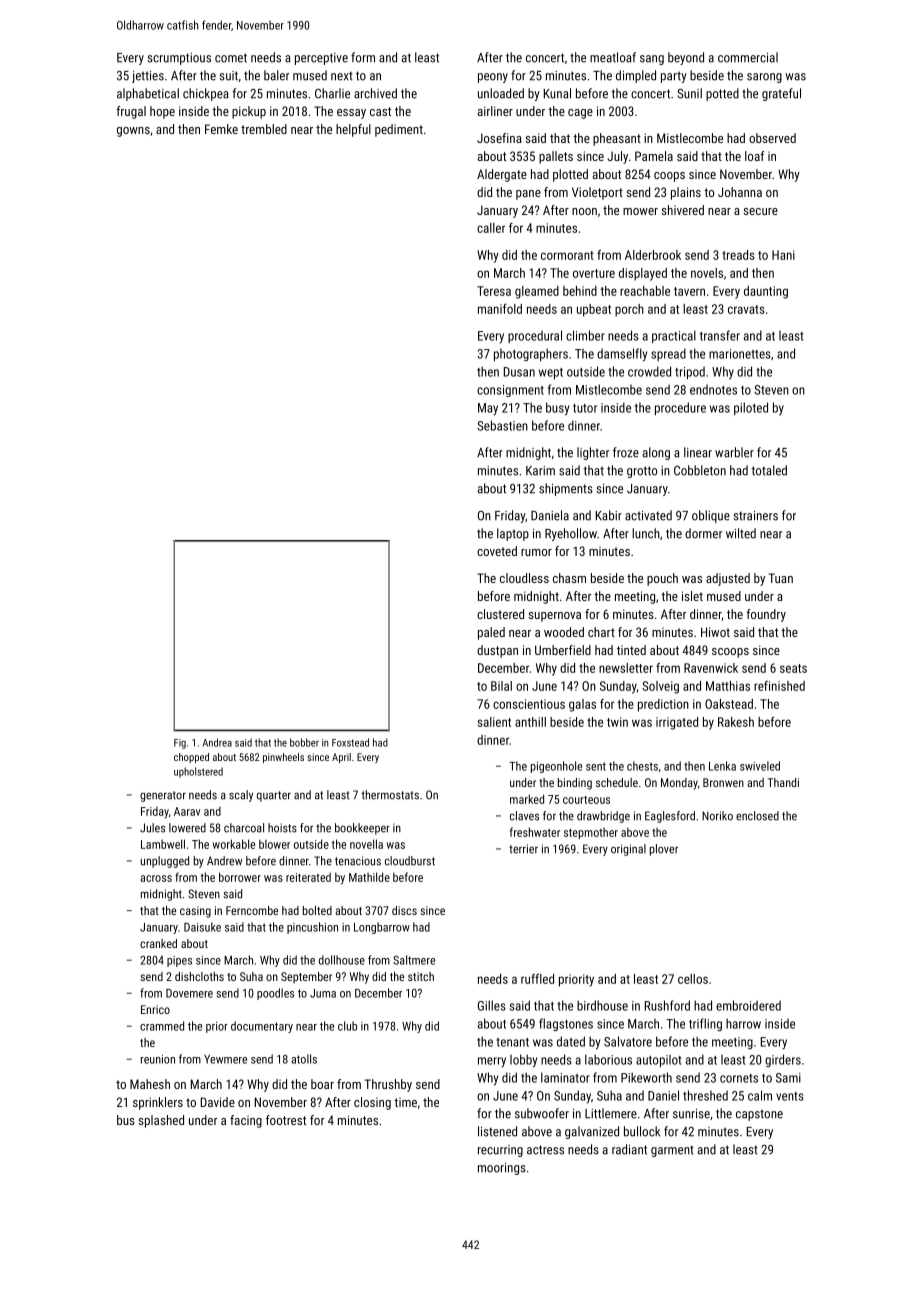 The width and height of the page is (924, 1308). What do you see at coordinates (674, 336) in the page?
I see `practical` at bounding box center [674, 336].
